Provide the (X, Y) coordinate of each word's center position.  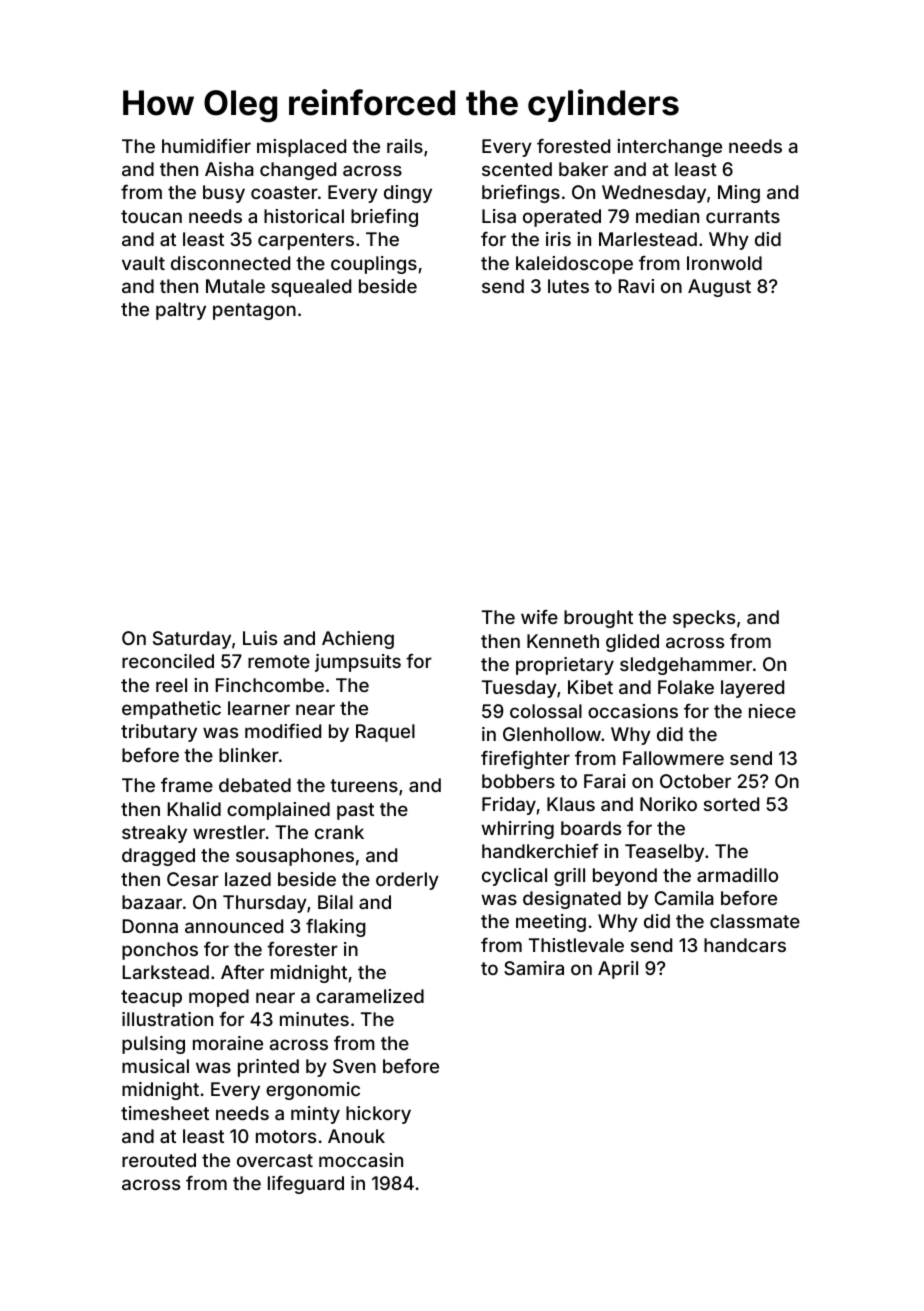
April (618, 970)
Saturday (192, 640)
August (719, 288)
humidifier (206, 146)
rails (405, 146)
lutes (568, 286)
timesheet (165, 1113)
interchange (670, 148)
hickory (378, 1115)
